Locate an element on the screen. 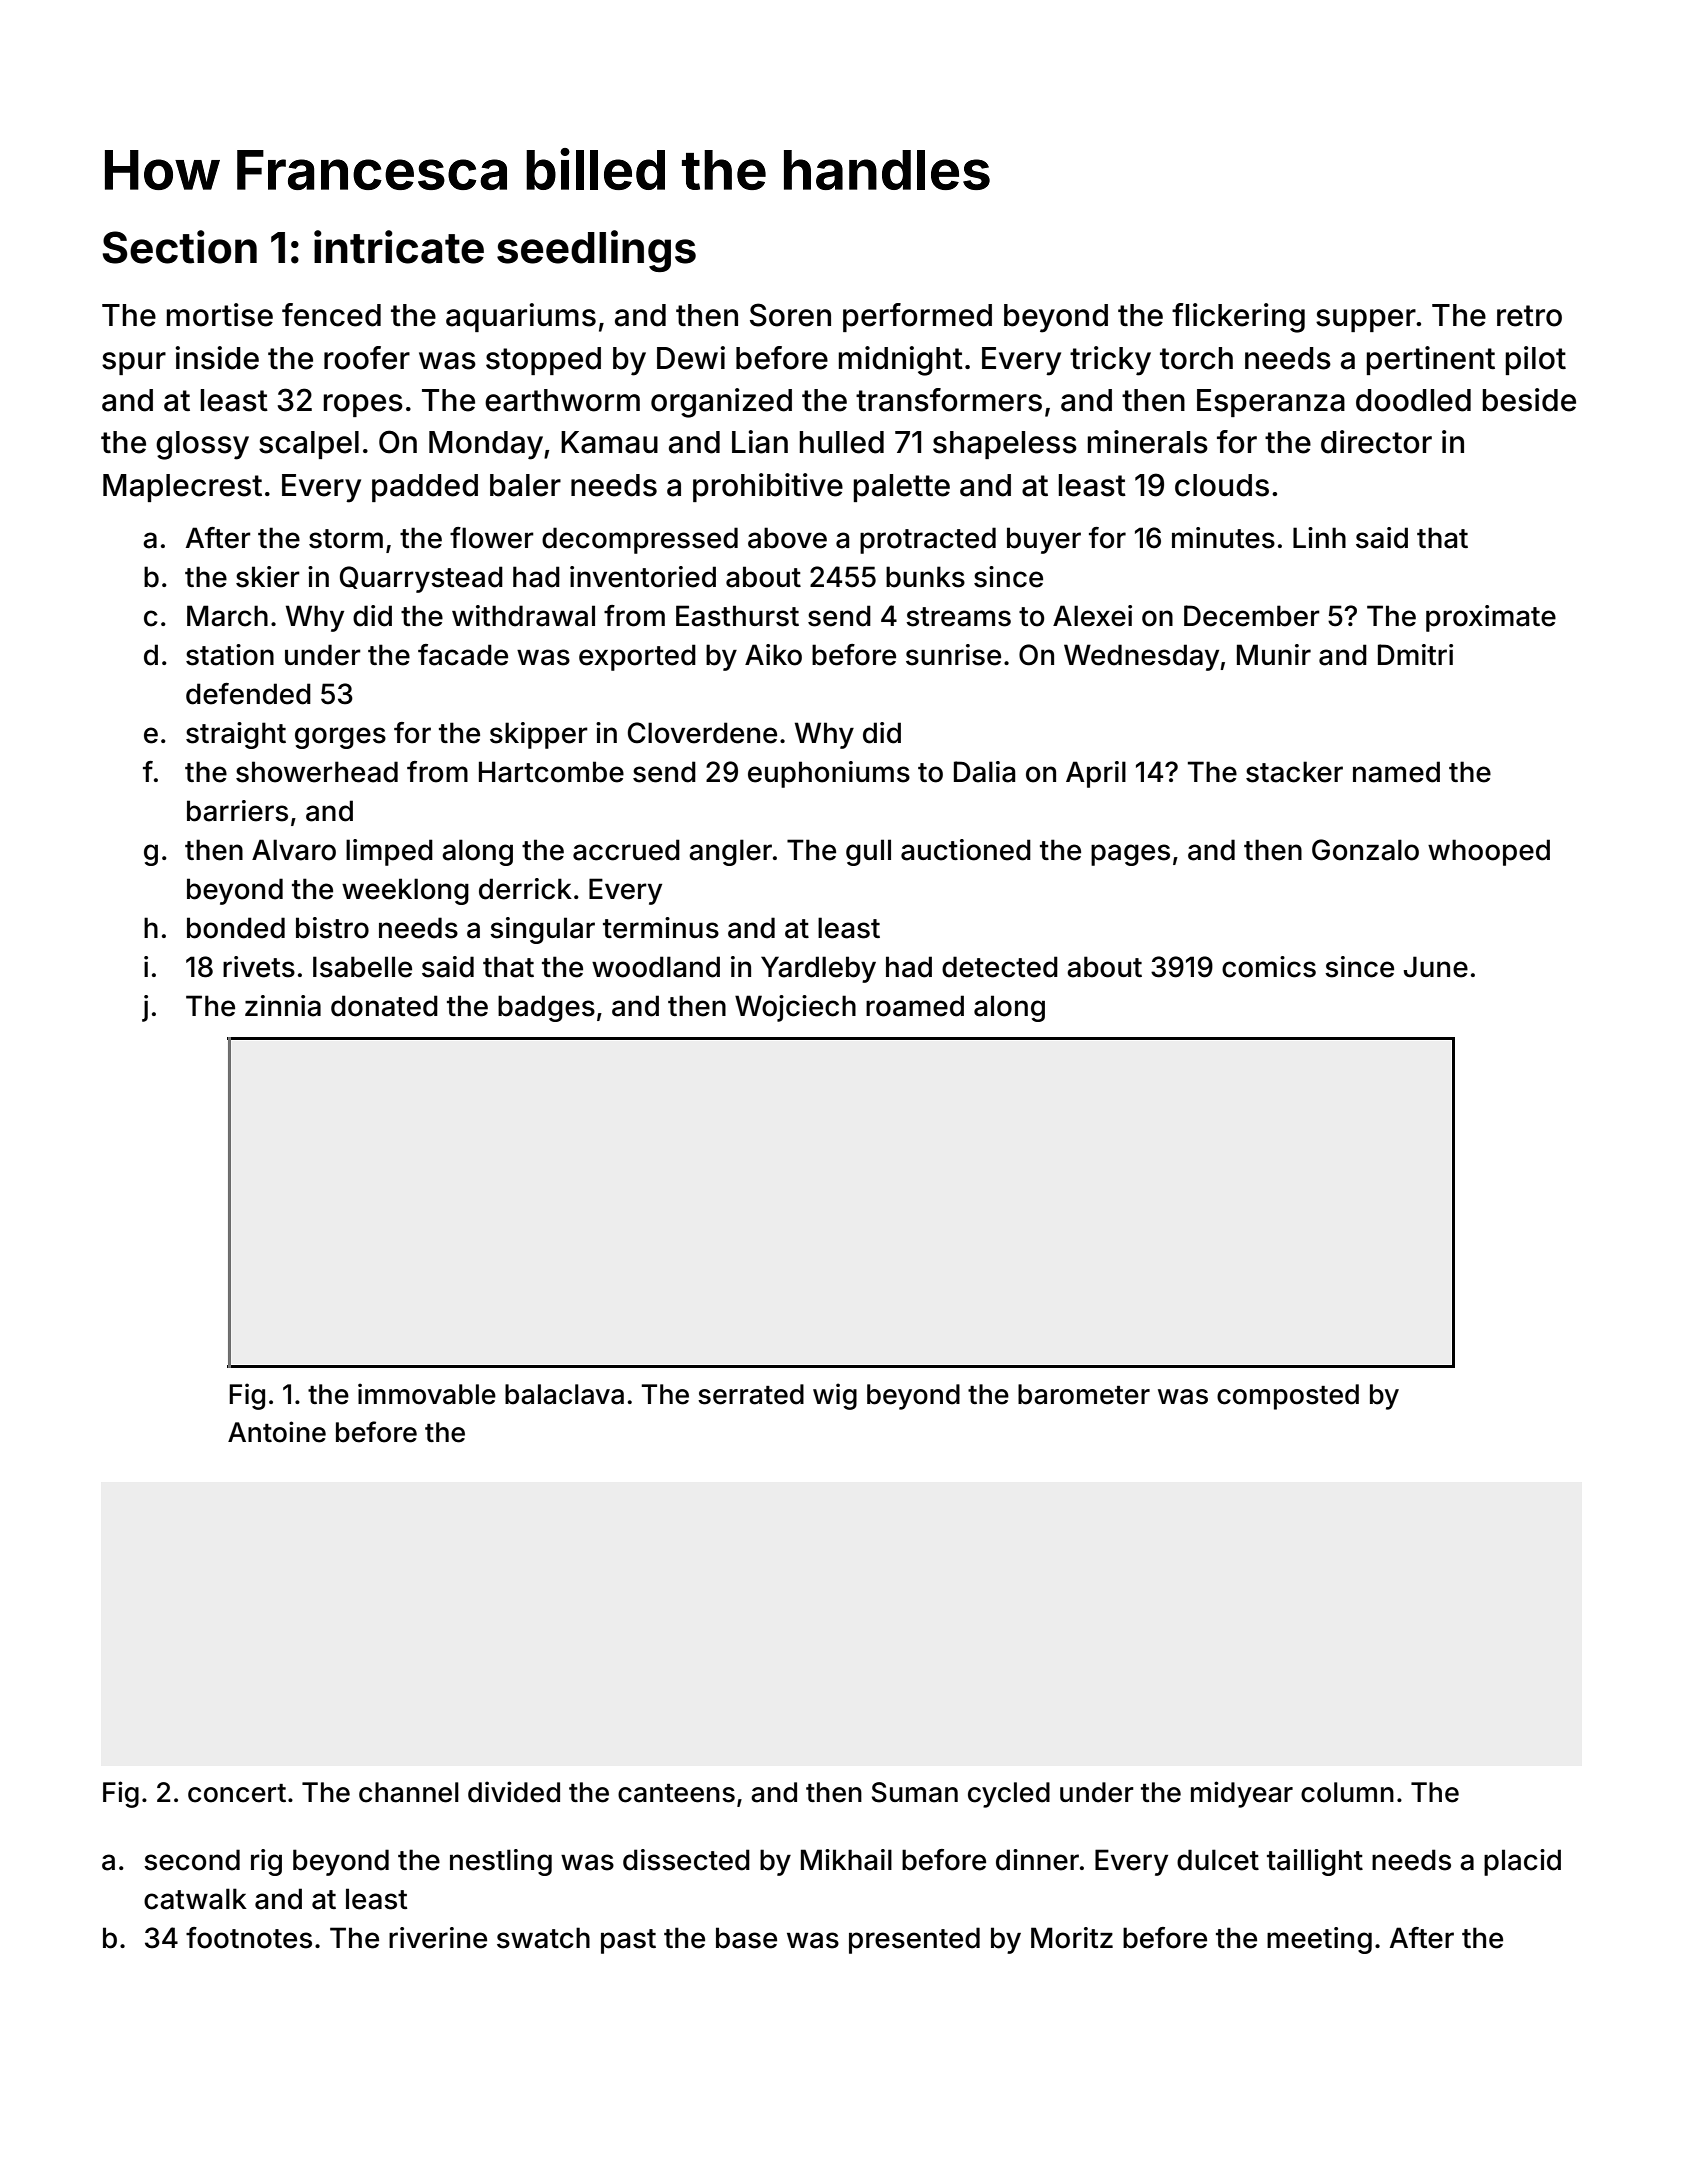  Wojciech is located at coordinates (795, 1008).
